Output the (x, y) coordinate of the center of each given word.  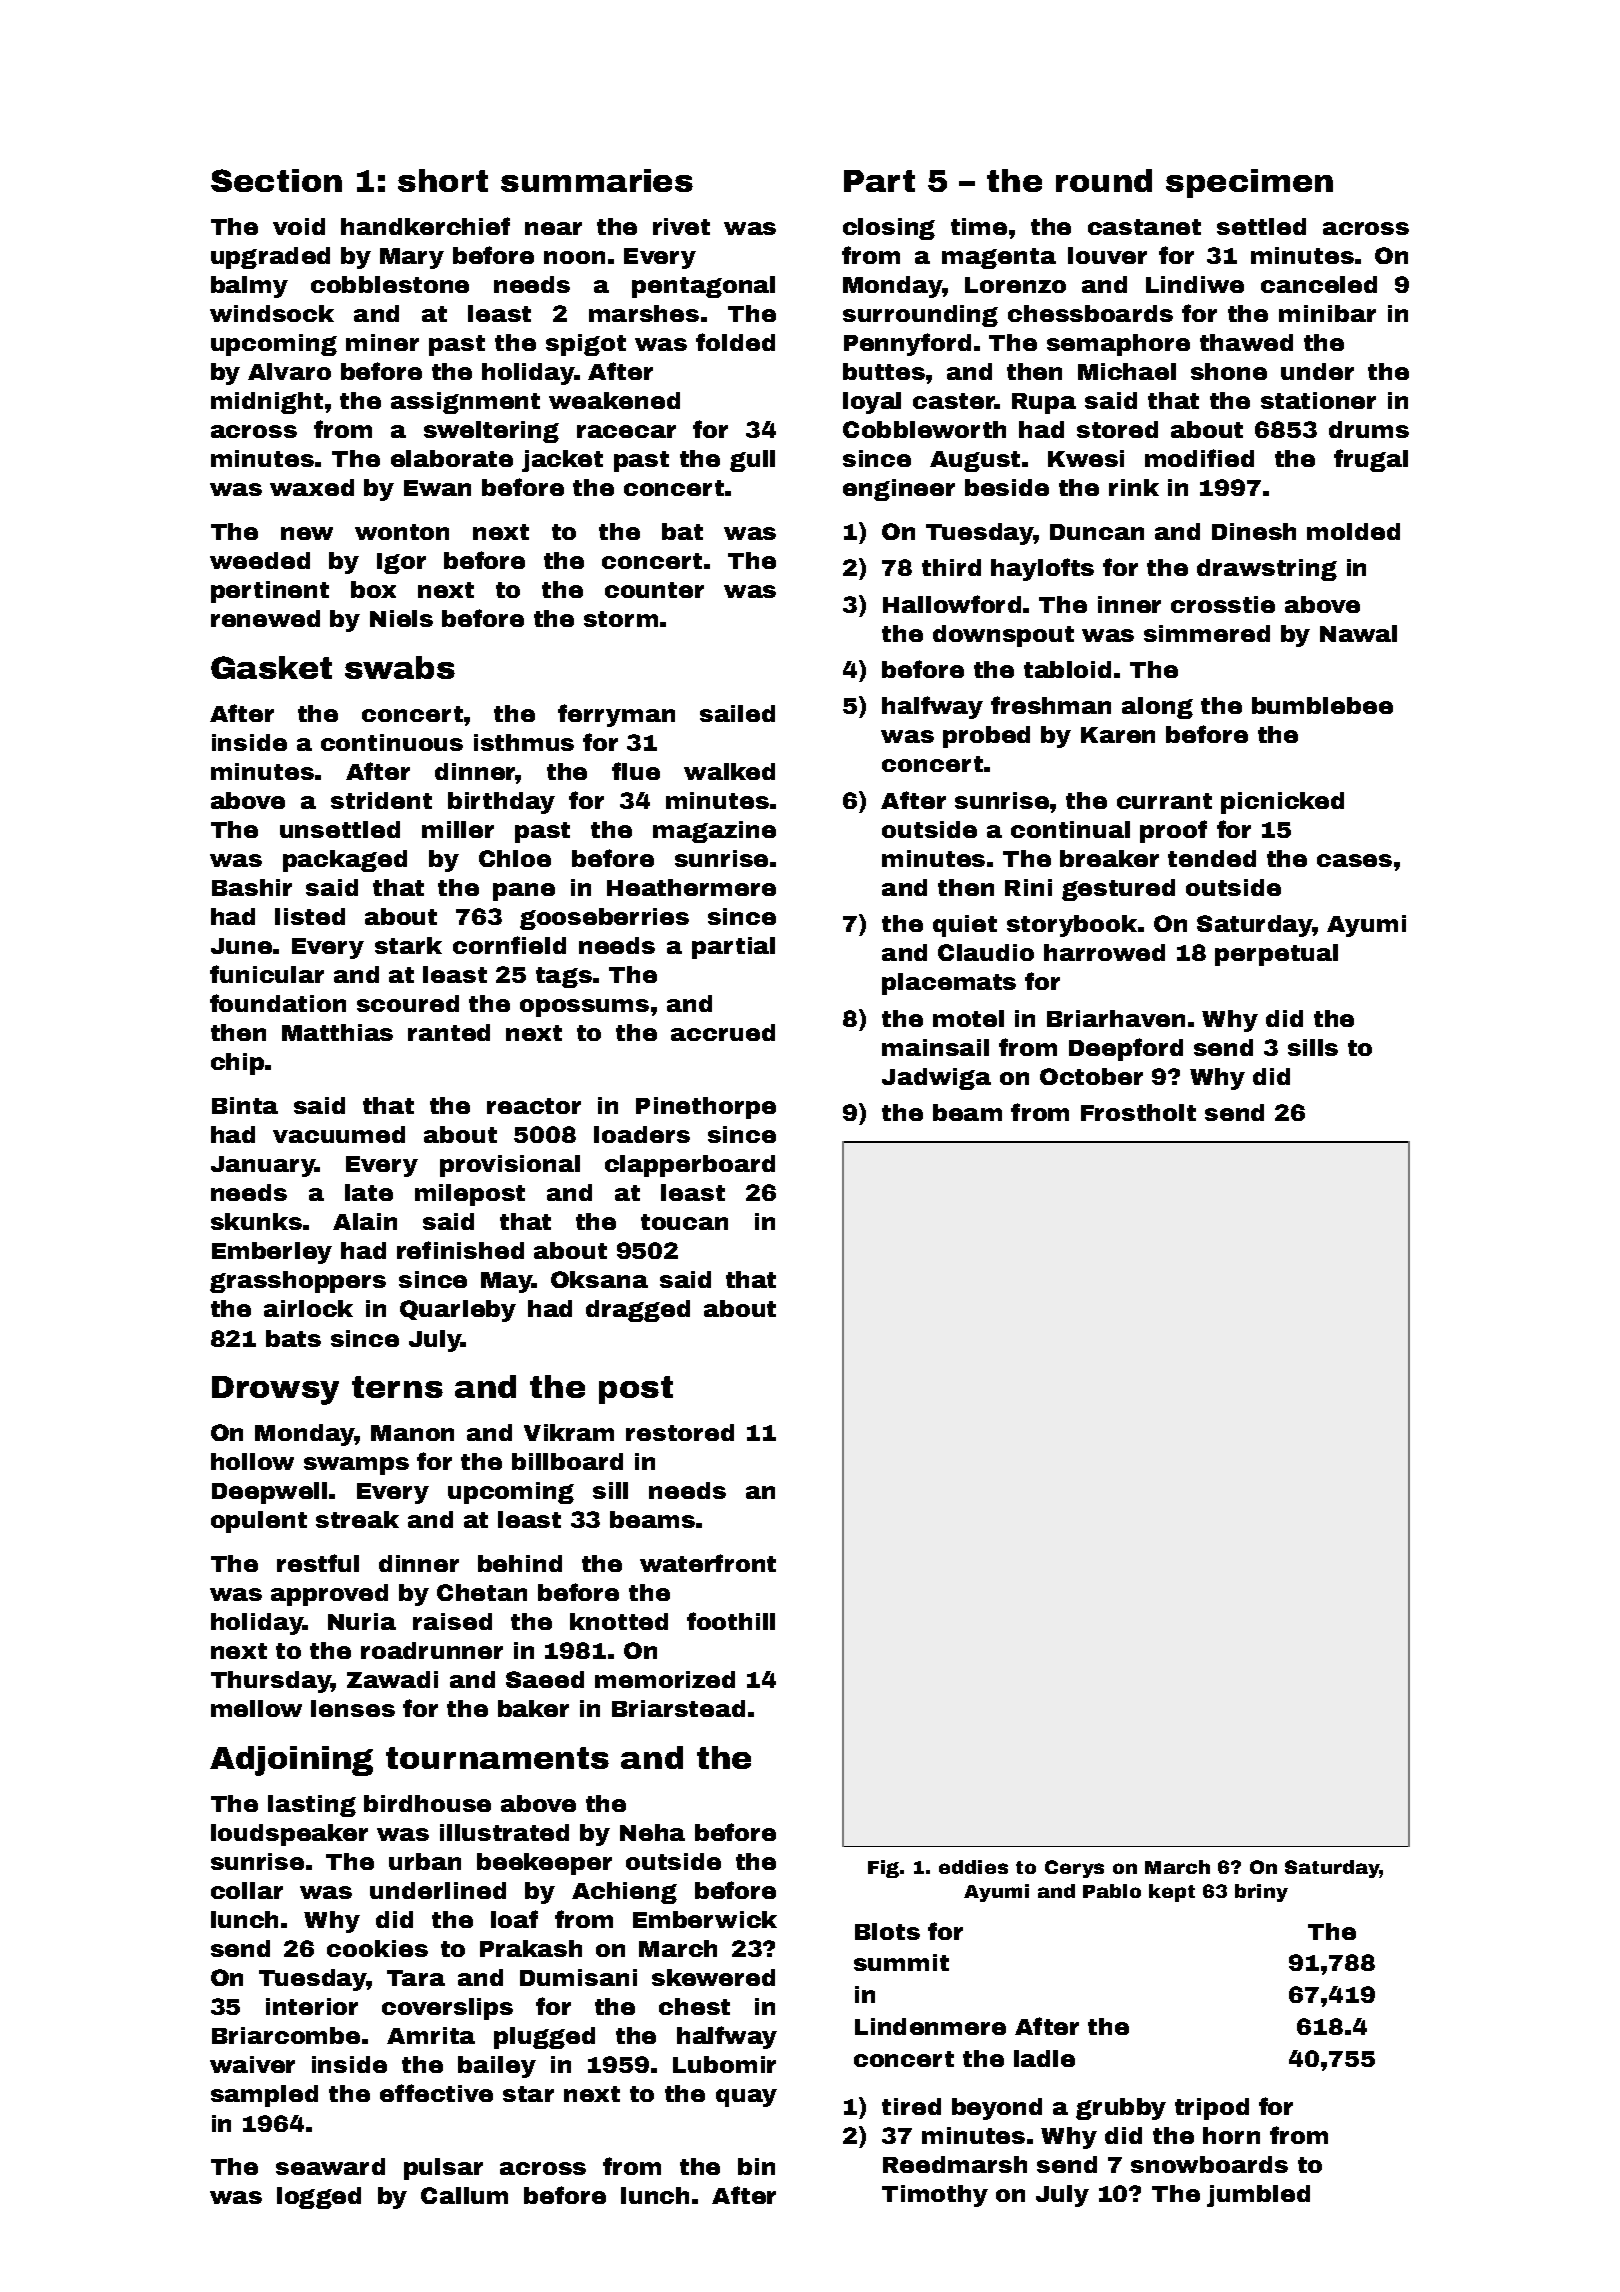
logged (319, 2198)
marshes (644, 313)
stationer (1318, 400)
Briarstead (678, 1708)
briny (1261, 1893)
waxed (312, 487)
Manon (412, 1433)
